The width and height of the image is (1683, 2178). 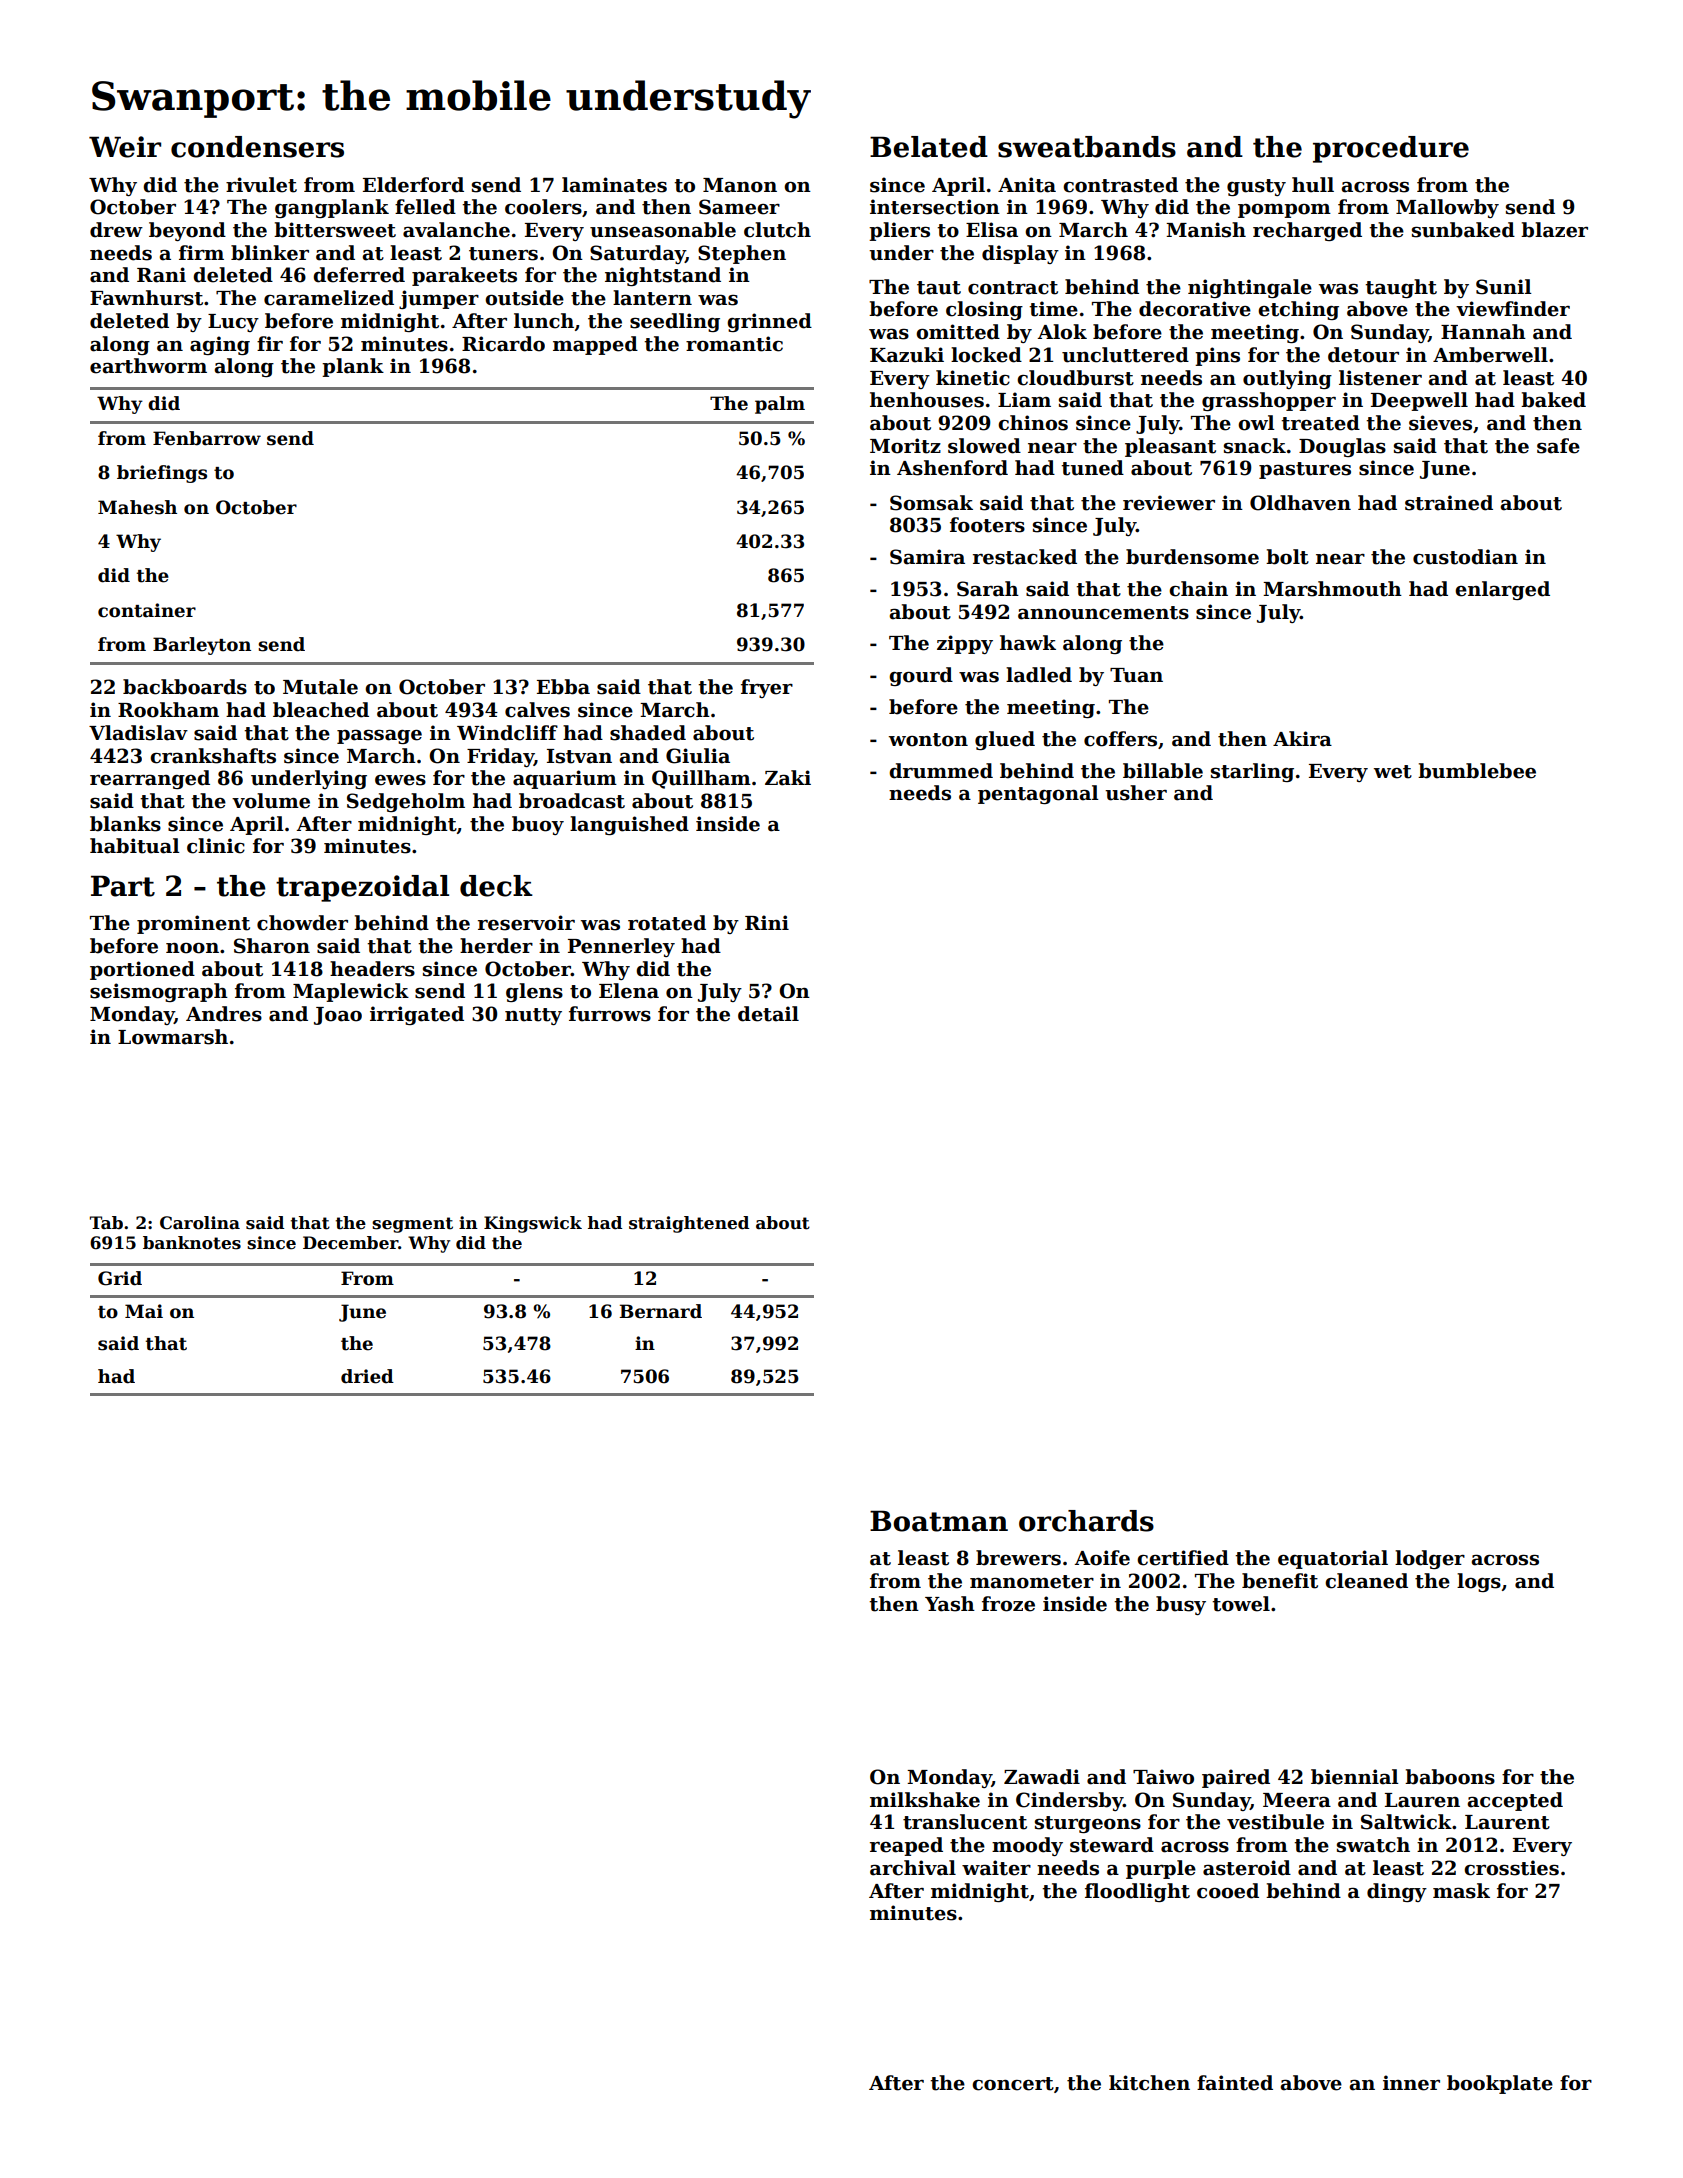 What do you see at coordinates (1013, 2084) in the image?
I see `concert` at bounding box center [1013, 2084].
